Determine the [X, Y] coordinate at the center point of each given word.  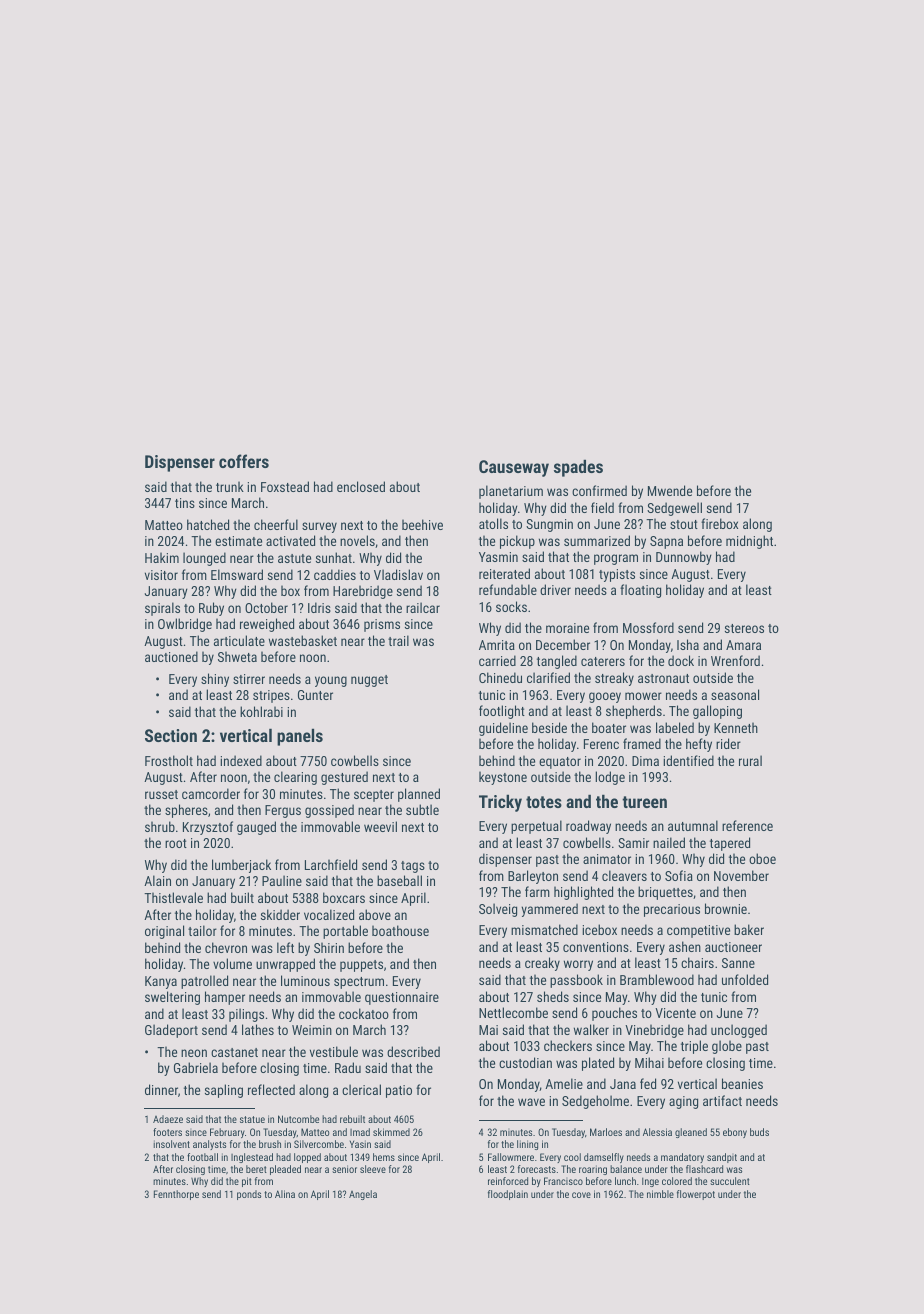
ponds [249, 1195]
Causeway [514, 468]
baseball [399, 880]
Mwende [670, 490]
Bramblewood [657, 979]
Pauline [282, 880]
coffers [244, 461]
